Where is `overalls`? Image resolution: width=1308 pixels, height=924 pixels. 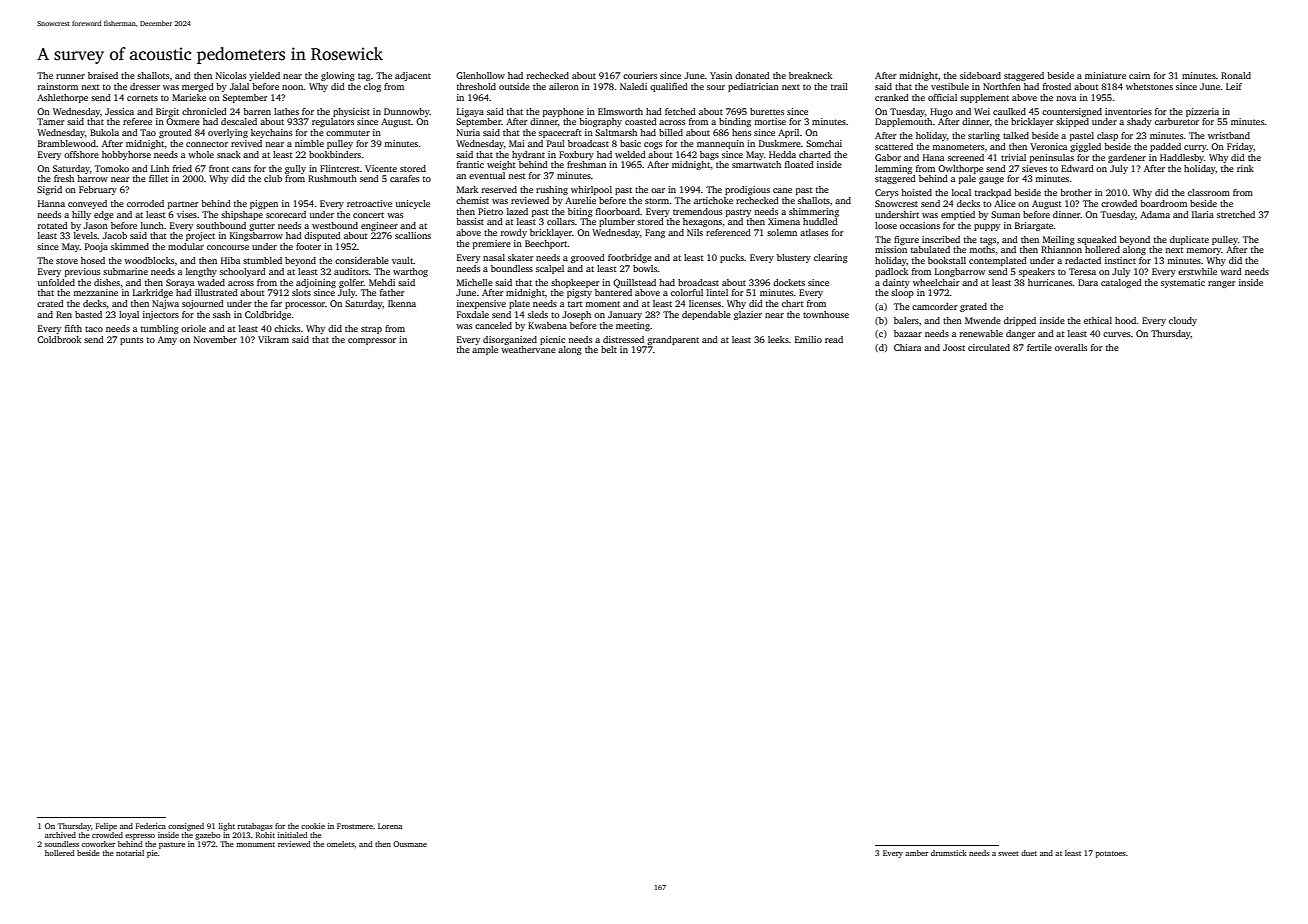
overalls is located at coordinates (1071, 347).
